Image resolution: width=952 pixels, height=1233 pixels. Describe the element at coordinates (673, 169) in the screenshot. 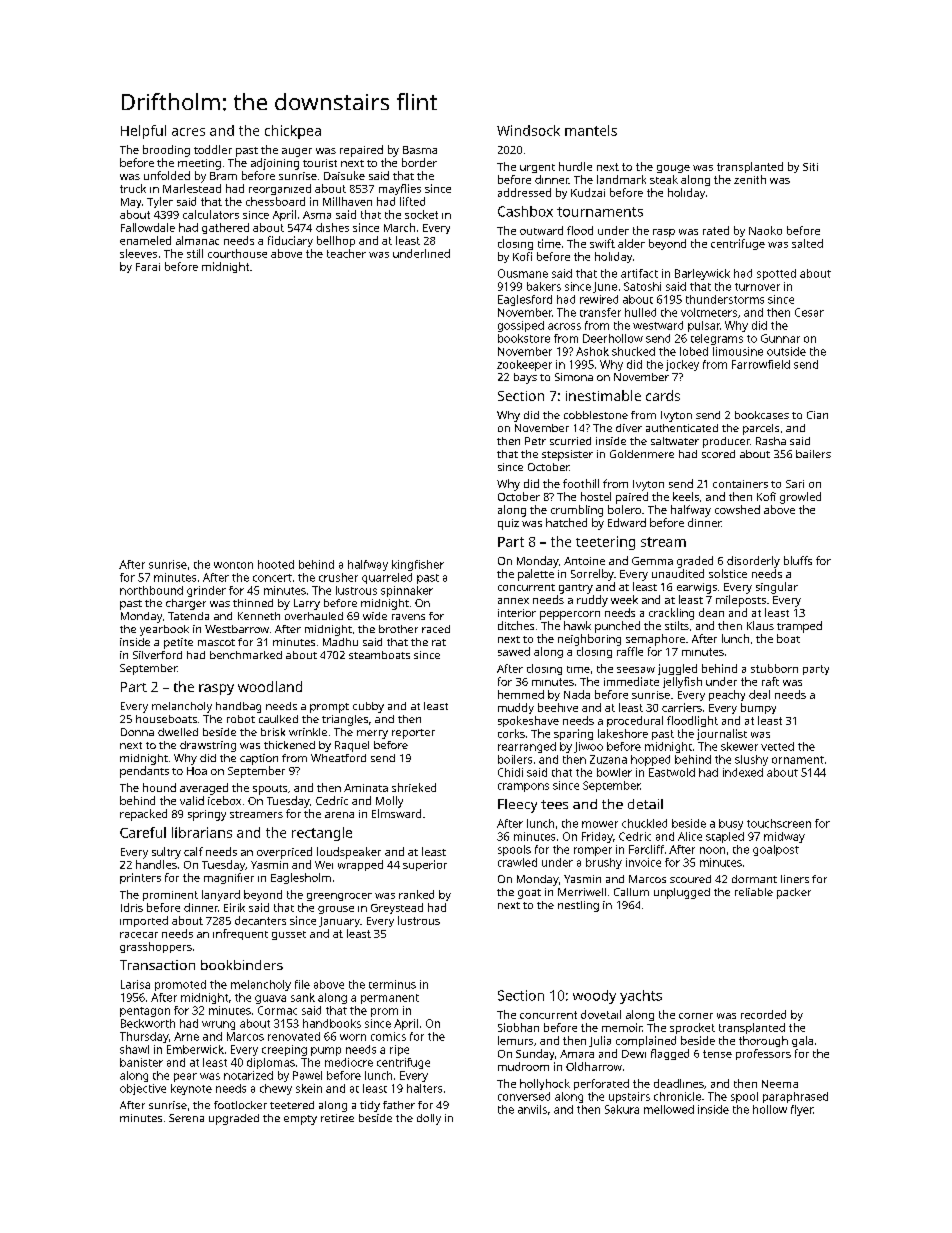

I see `gouge` at that location.
